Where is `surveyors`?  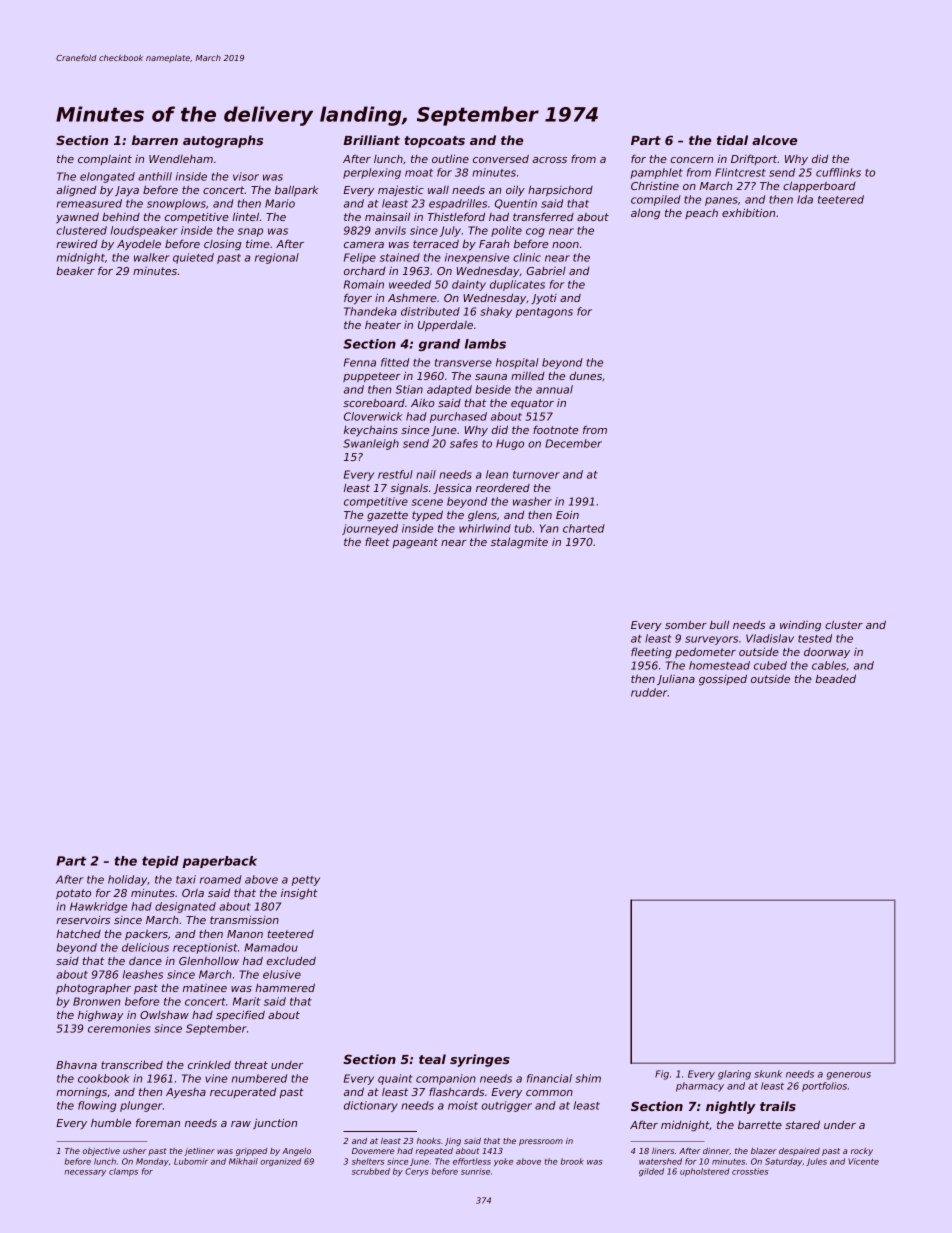
surveyors is located at coordinates (711, 640).
